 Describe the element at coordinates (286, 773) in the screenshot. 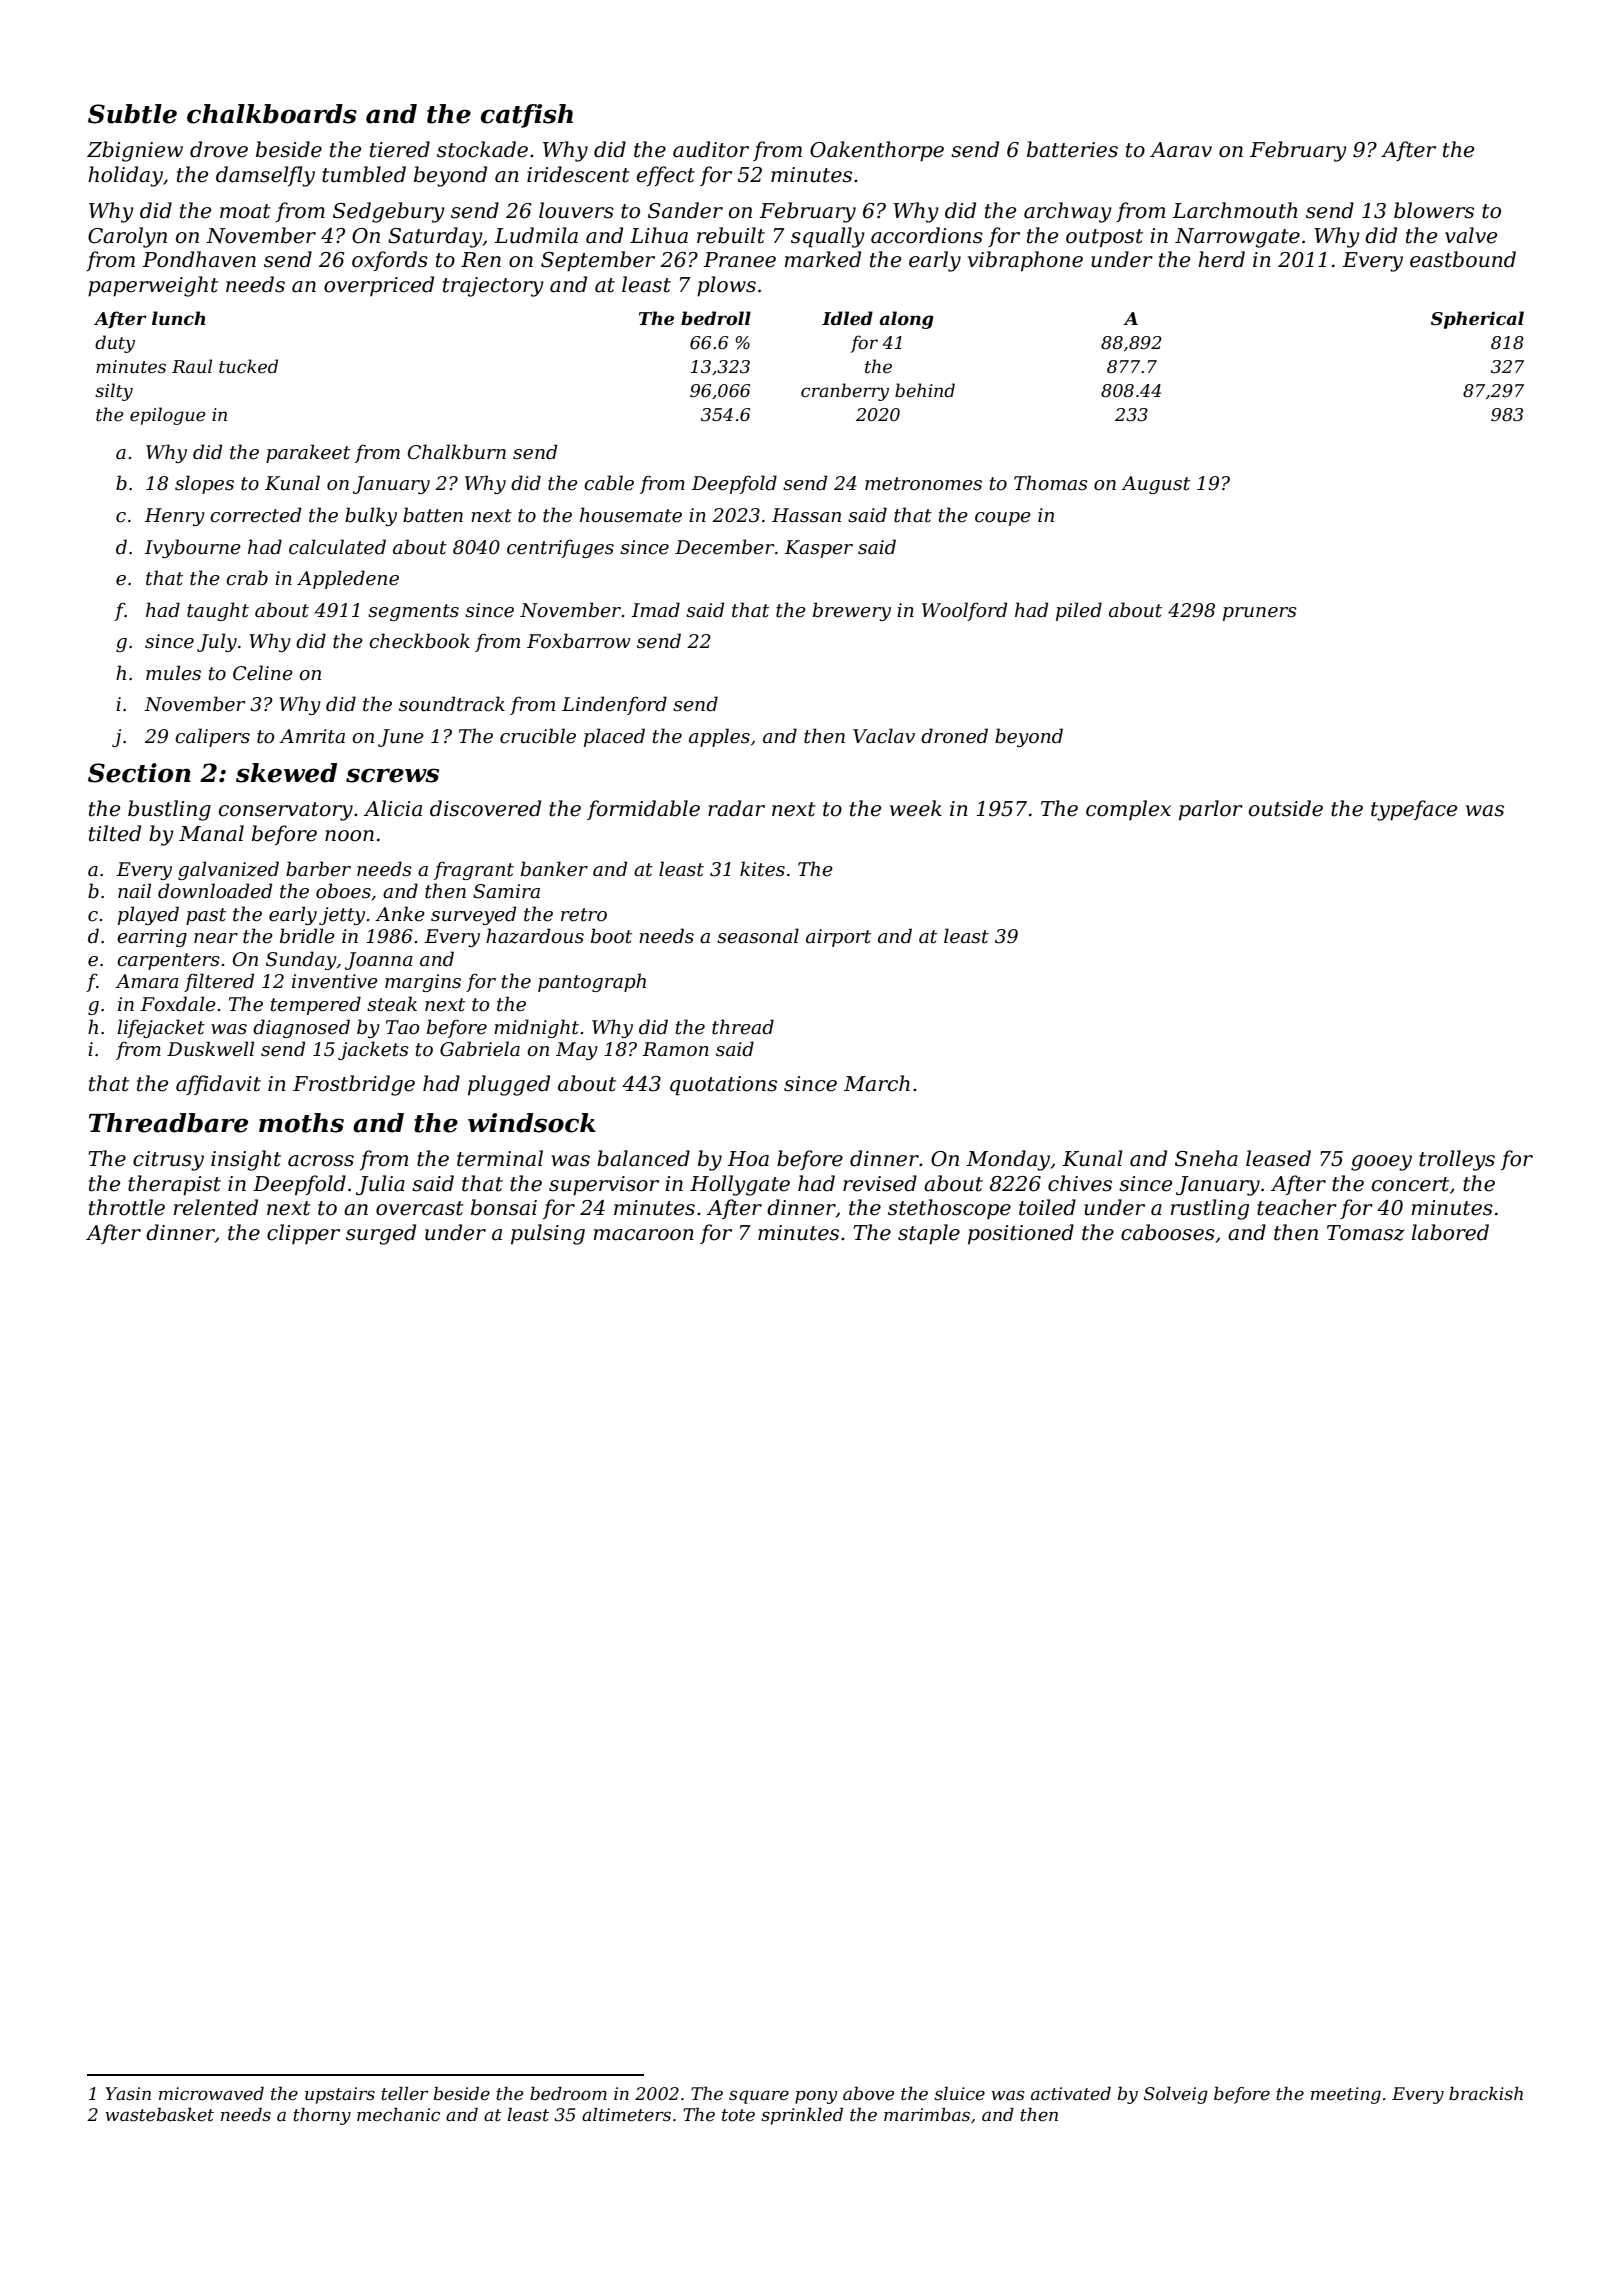

I see `skewed` at that location.
